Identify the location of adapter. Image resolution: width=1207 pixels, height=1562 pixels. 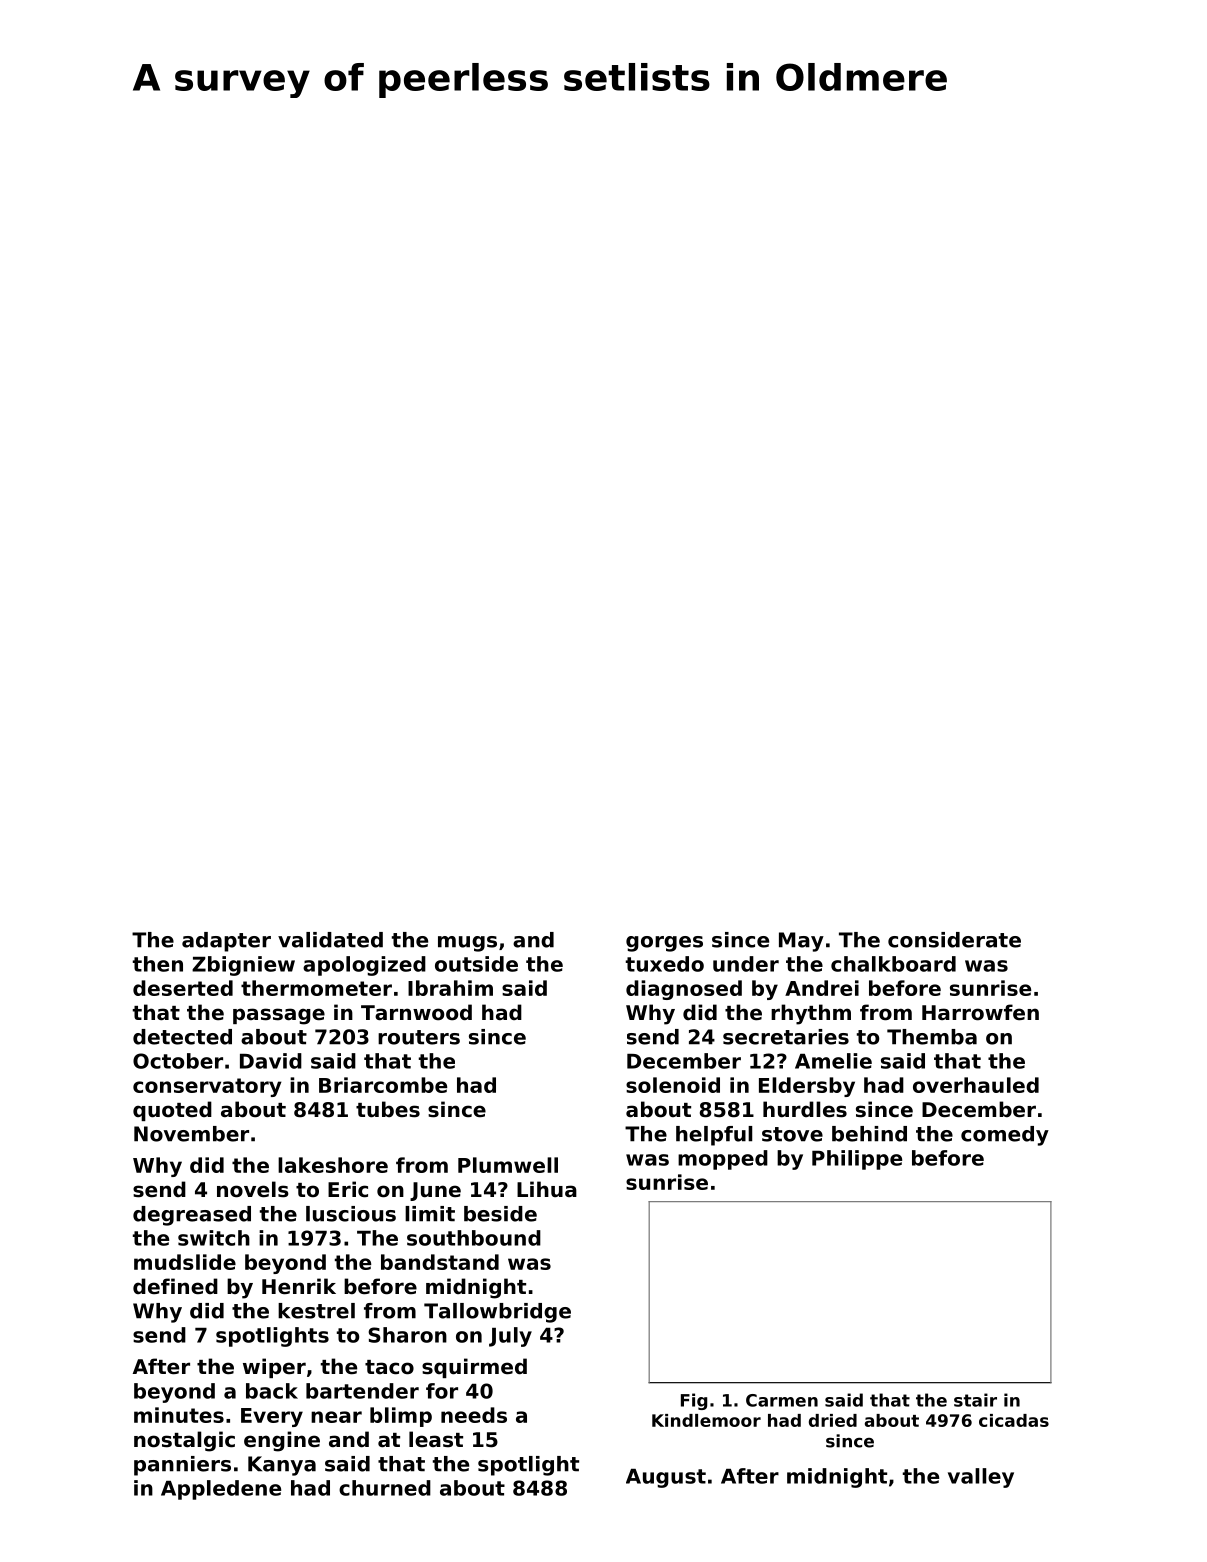
(226, 942).
